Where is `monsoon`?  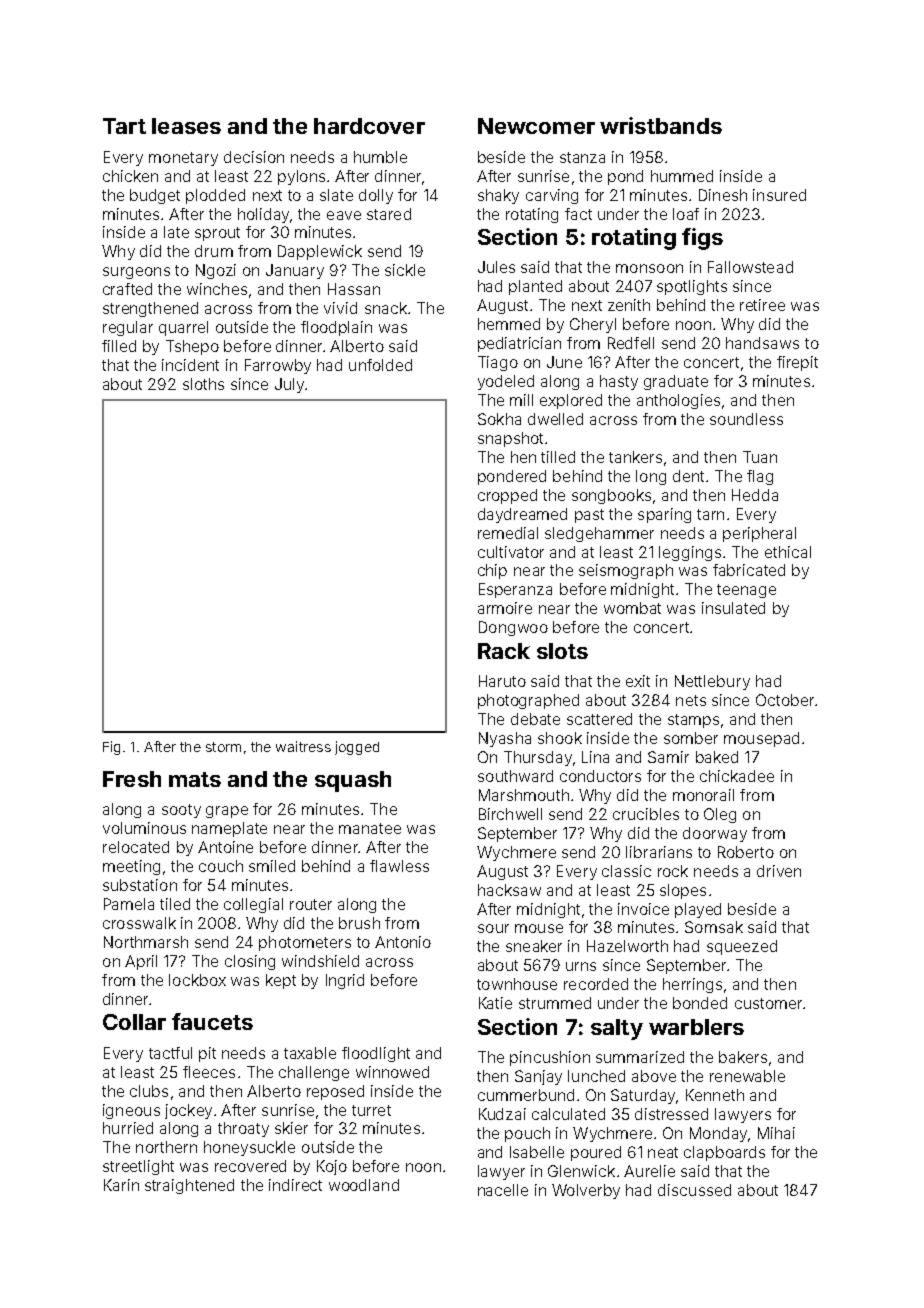
monsoon is located at coordinates (649, 268).
